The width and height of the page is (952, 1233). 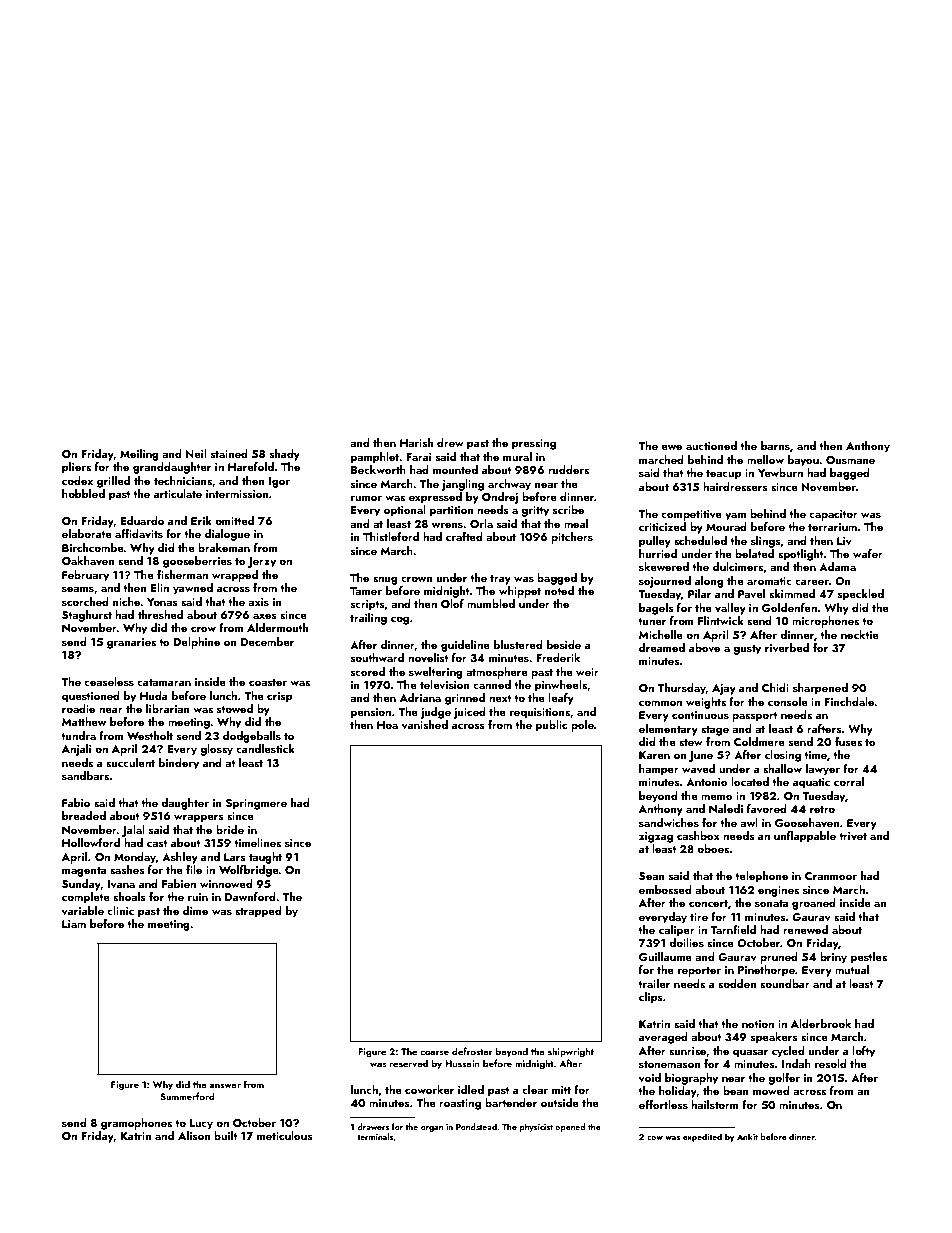 What do you see at coordinates (196, 453) in the page?
I see `Neil` at bounding box center [196, 453].
